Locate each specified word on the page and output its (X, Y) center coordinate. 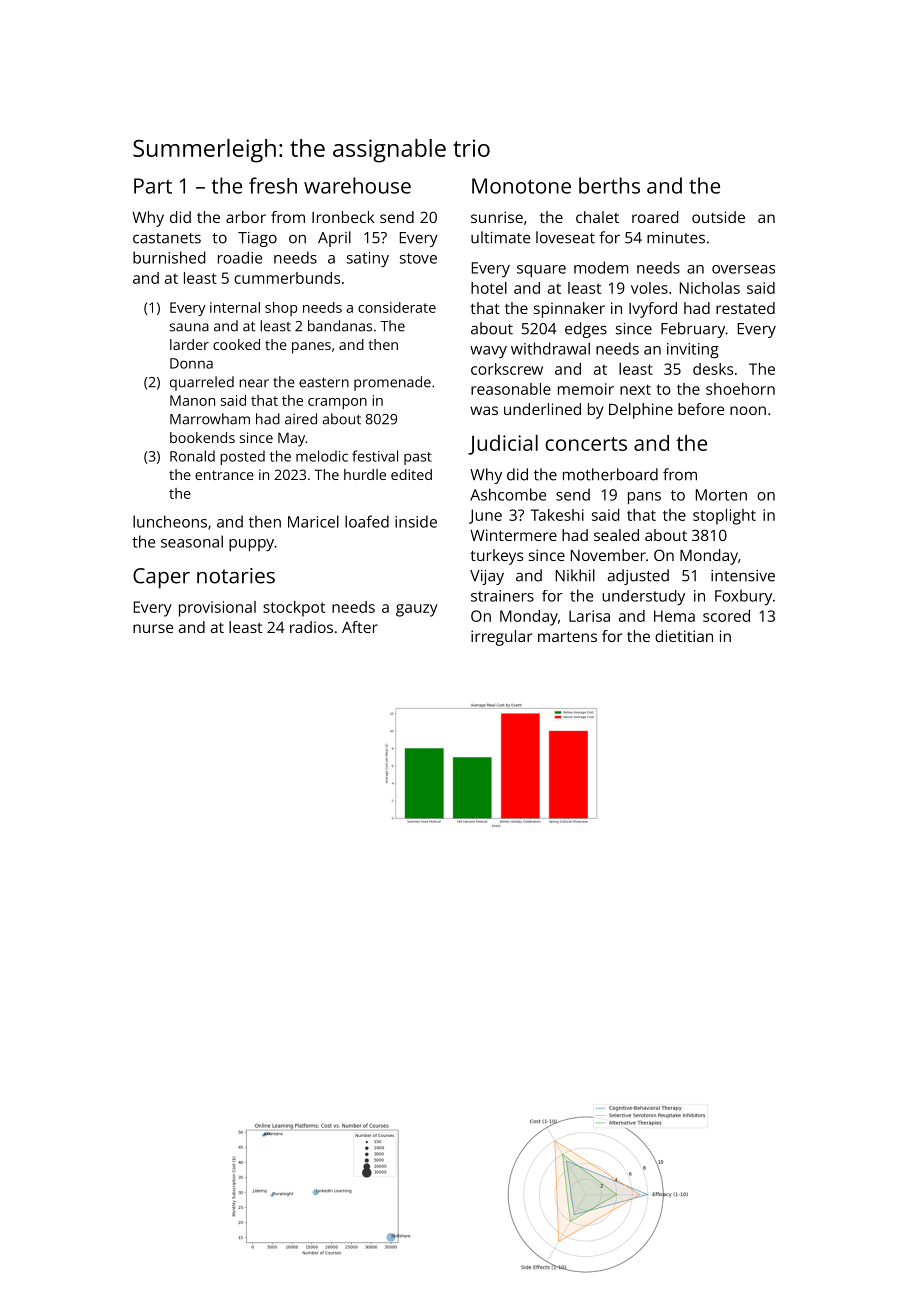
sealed (616, 535)
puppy (251, 545)
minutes (676, 238)
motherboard (610, 474)
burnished (169, 257)
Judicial (503, 445)
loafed (367, 521)
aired (301, 419)
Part (153, 186)
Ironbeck (343, 217)
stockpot (294, 609)
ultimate (500, 237)
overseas (743, 269)
